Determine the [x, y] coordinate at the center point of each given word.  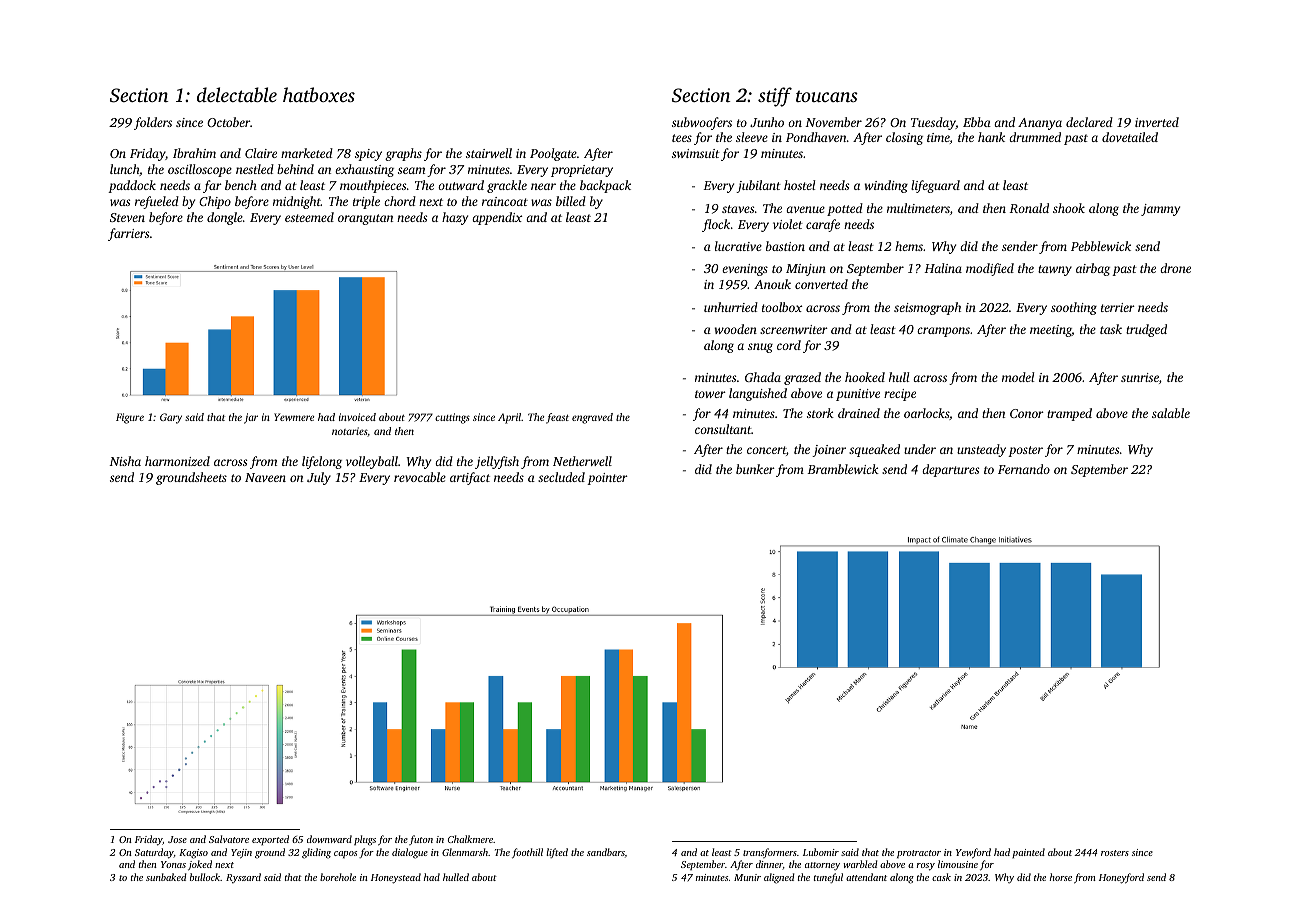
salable [1171, 413]
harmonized [177, 461]
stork [820, 413]
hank [991, 137]
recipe [900, 395]
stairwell [489, 153]
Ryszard [243, 878]
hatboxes [319, 94]
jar [251, 418]
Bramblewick [843, 469]
